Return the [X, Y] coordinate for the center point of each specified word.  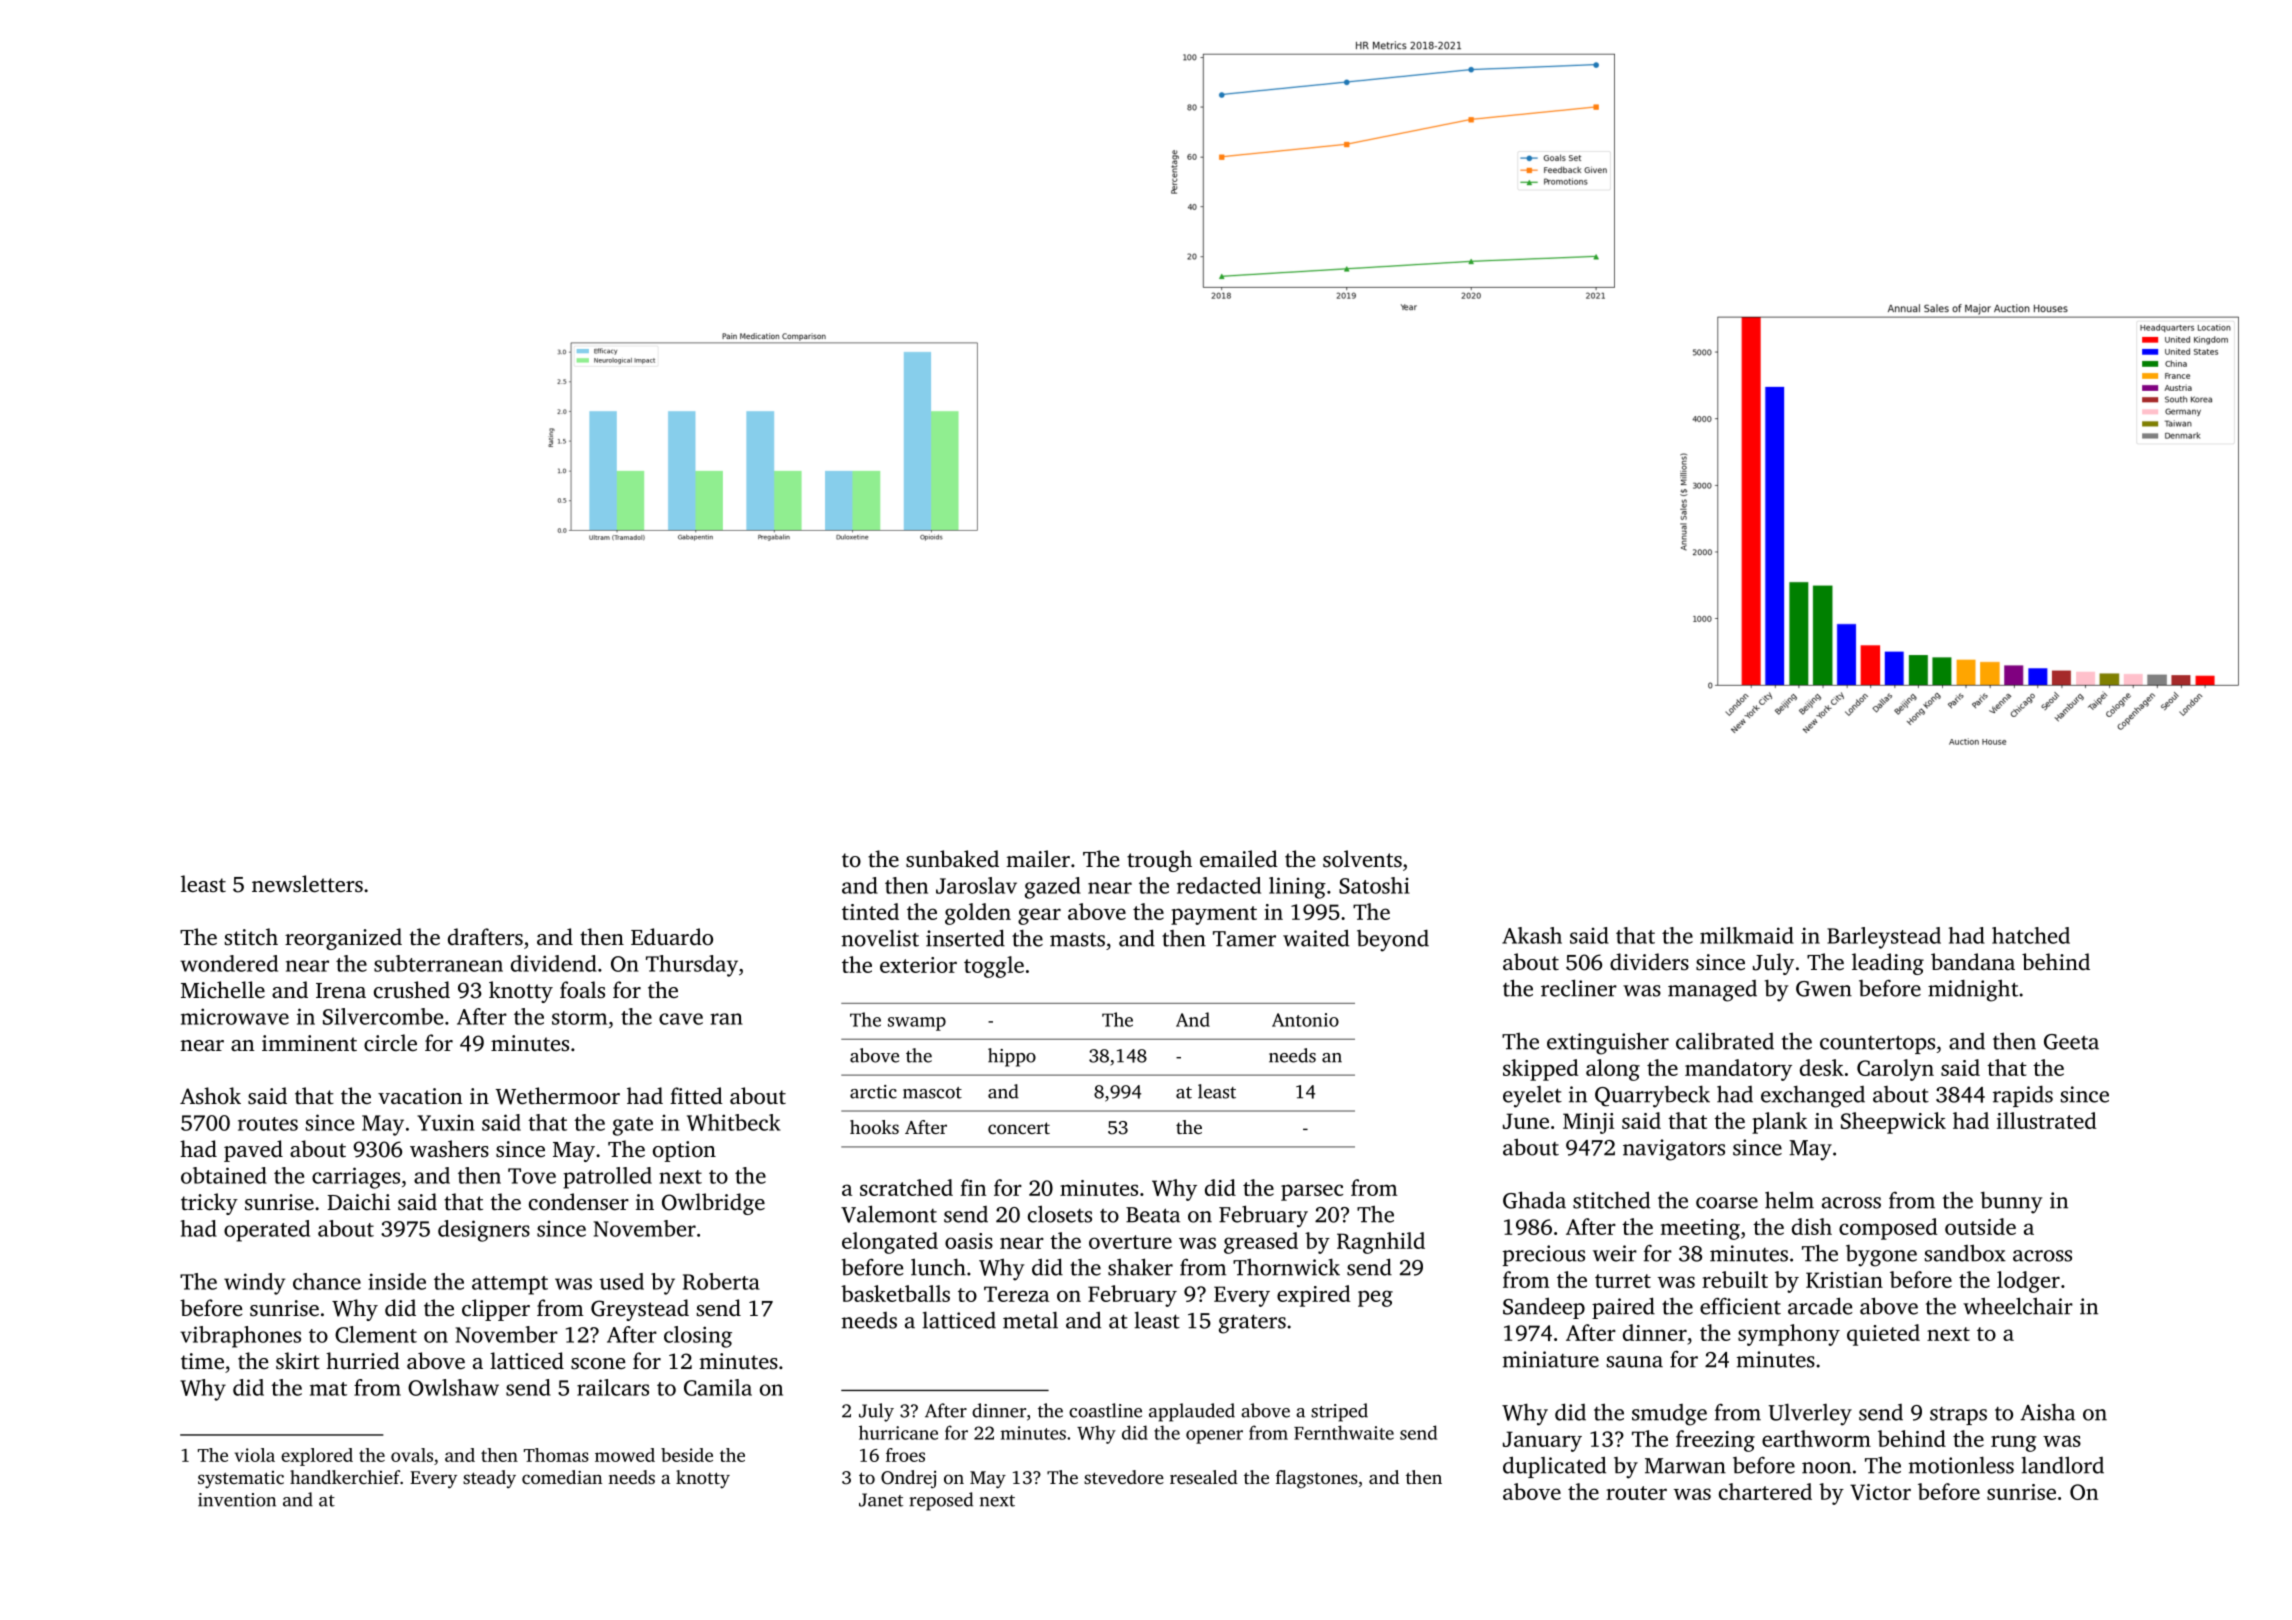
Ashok [210, 1095]
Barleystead [1884, 938]
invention [237, 1500]
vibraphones [240, 1337]
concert [1019, 1128]
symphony [1789, 1335]
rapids [2023, 1096]
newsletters [307, 884]
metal [1030, 1320]
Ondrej [908, 1479]
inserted [965, 938]
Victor [1880, 1492]
